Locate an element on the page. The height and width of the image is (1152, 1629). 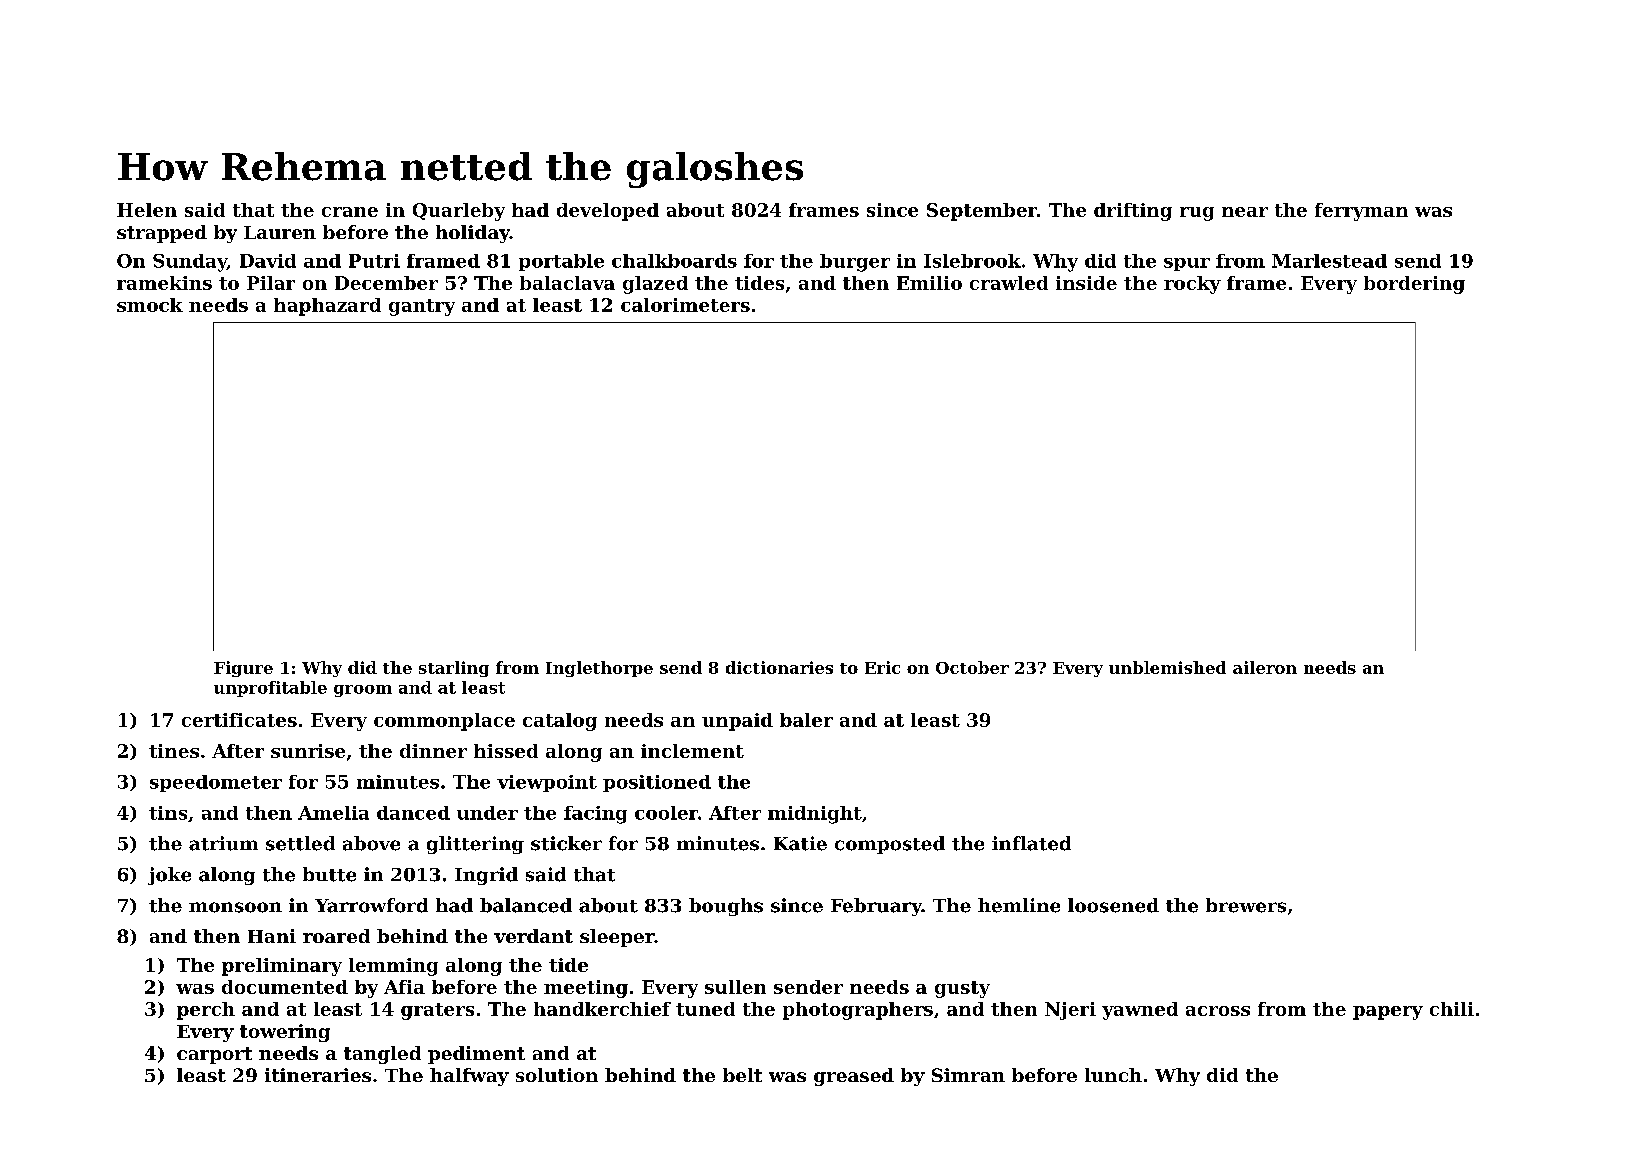
chalkboards is located at coordinates (674, 261).
